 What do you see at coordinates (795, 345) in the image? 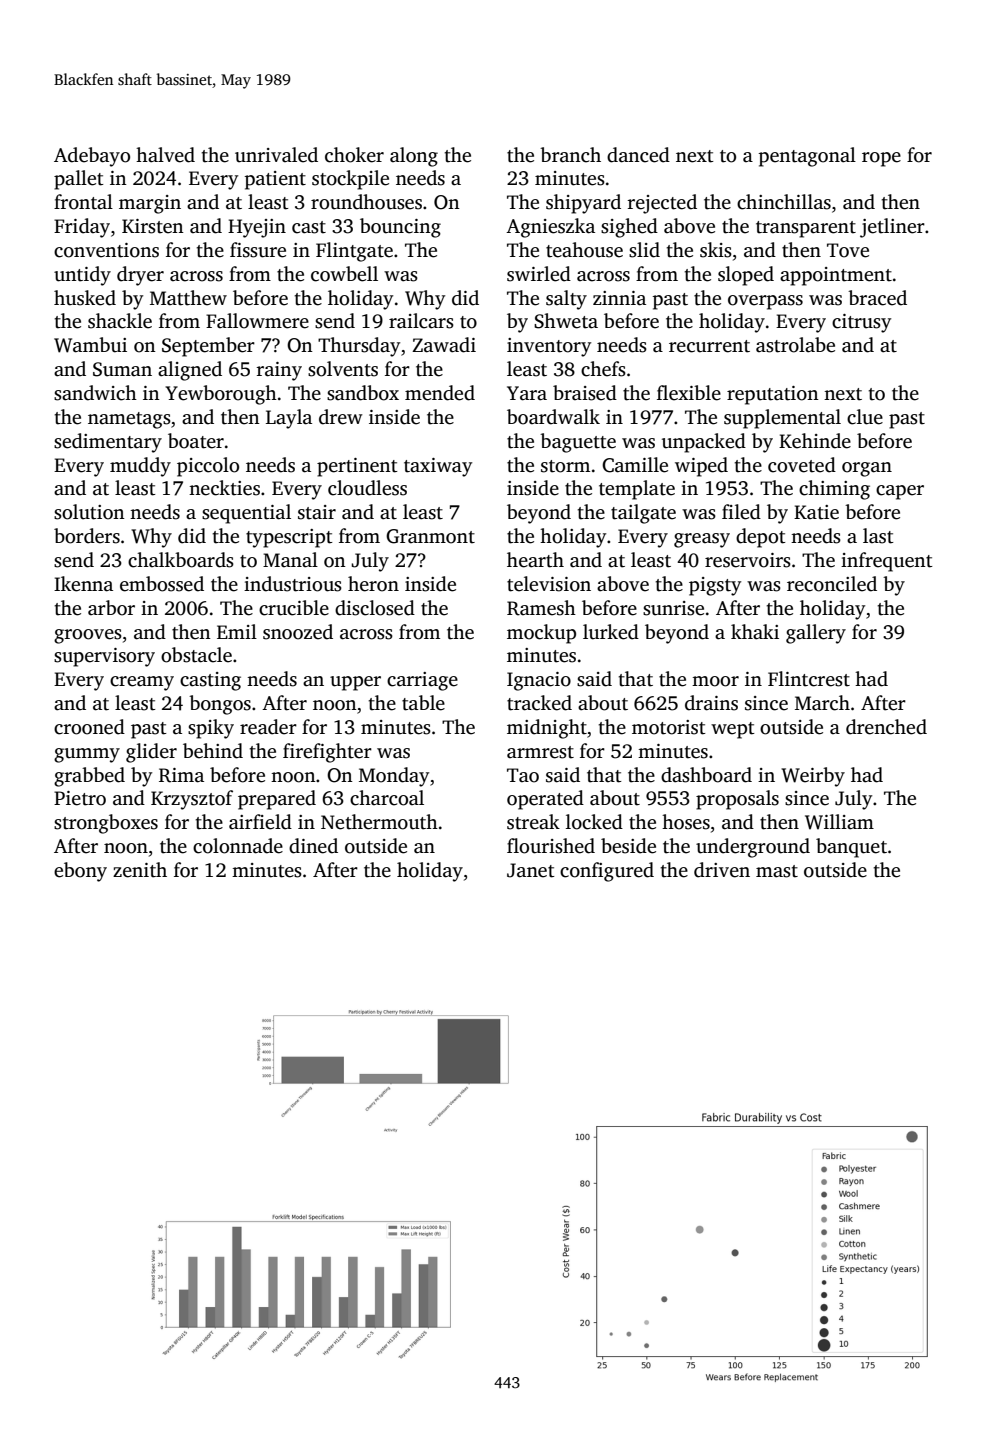
I see `astrolabe` at bounding box center [795, 345].
